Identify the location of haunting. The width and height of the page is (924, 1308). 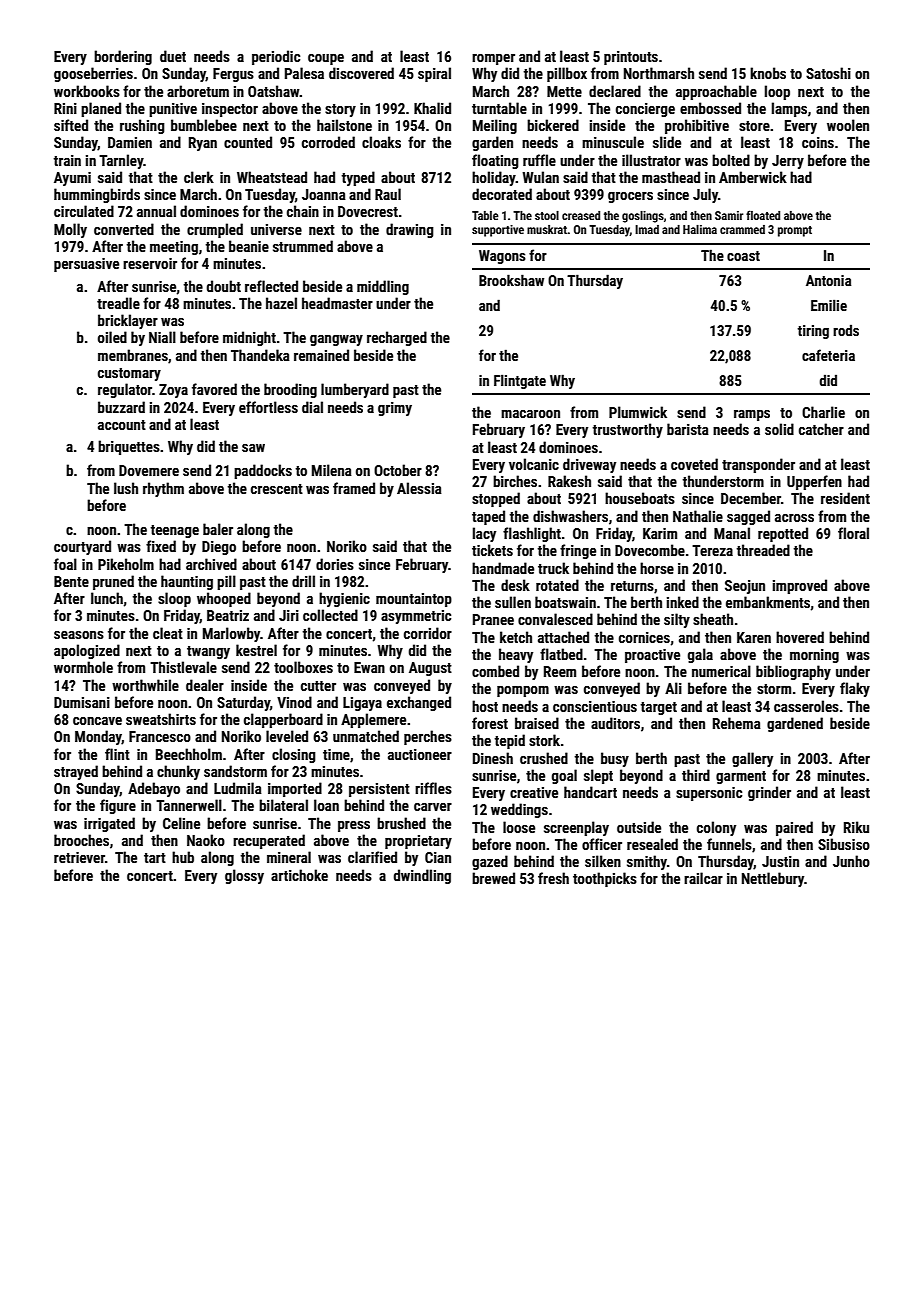
(187, 582).
